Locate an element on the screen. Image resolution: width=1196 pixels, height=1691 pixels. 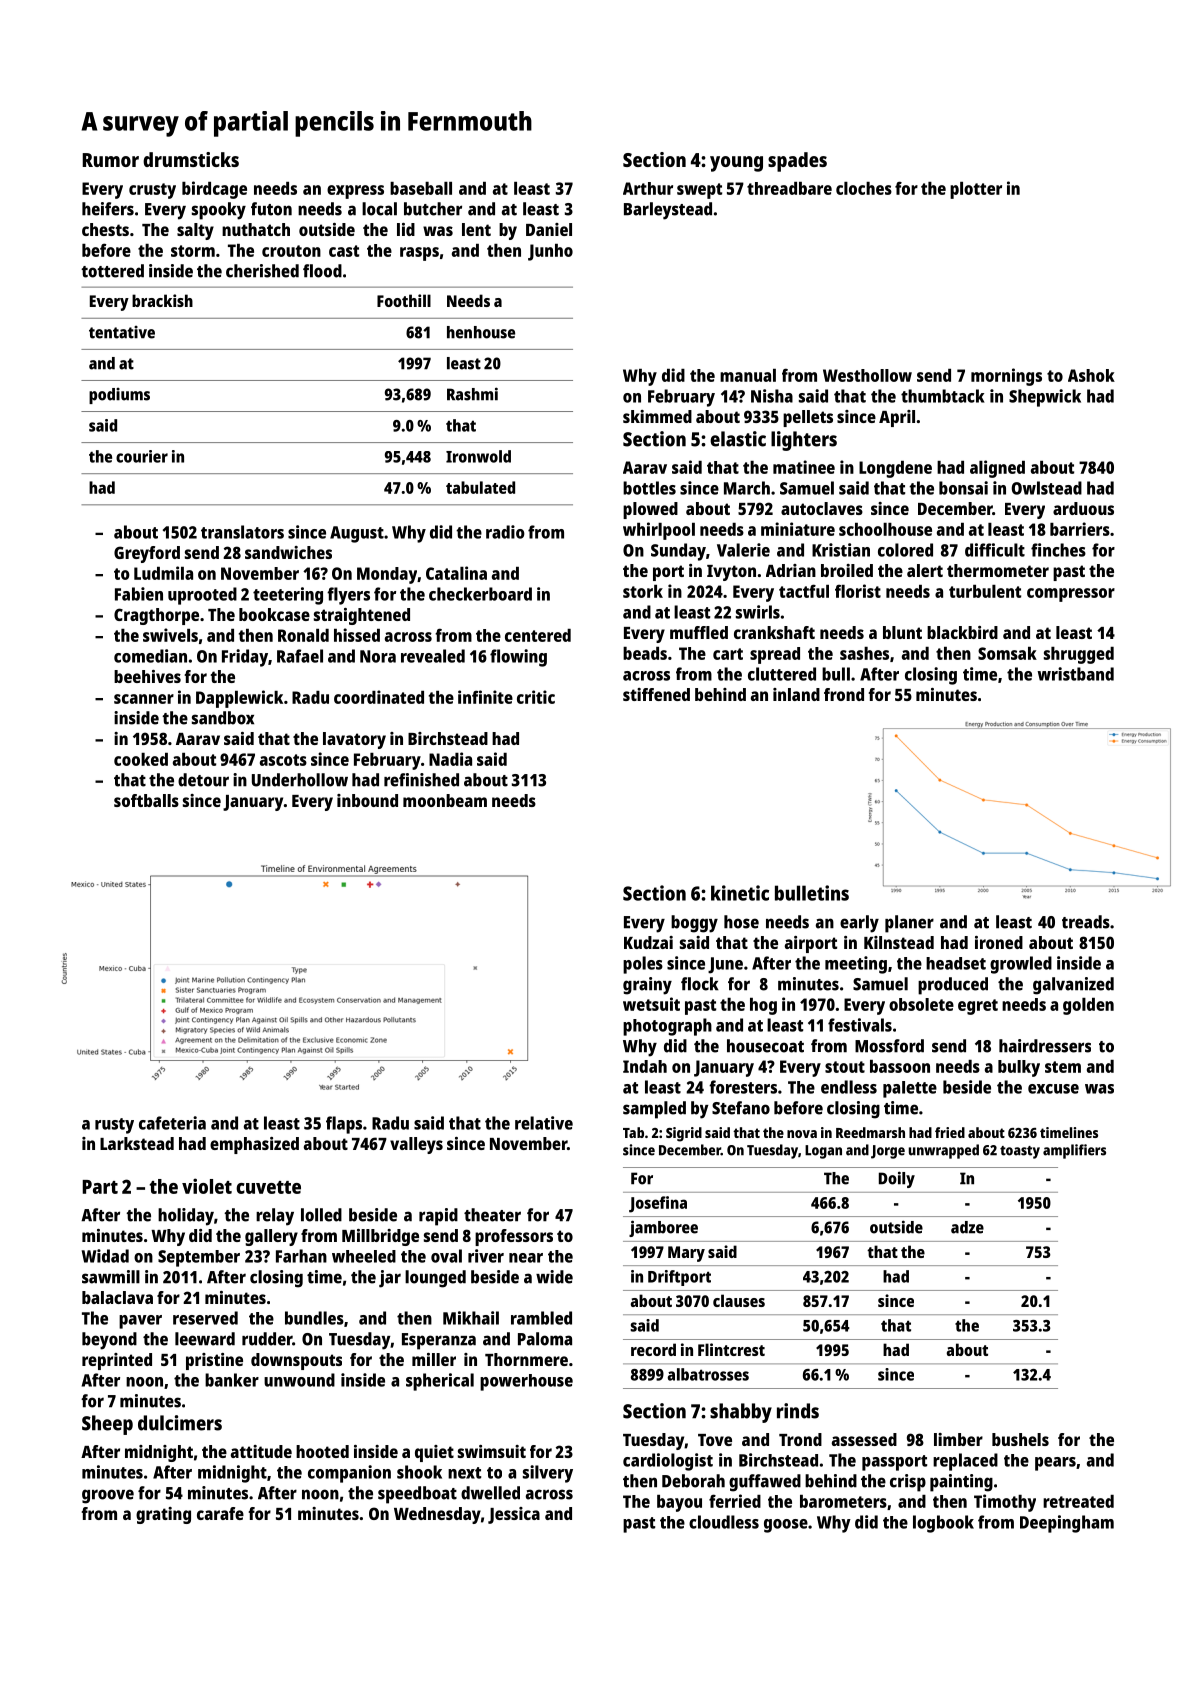
Sigrid is located at coordinates (684, 1134).
